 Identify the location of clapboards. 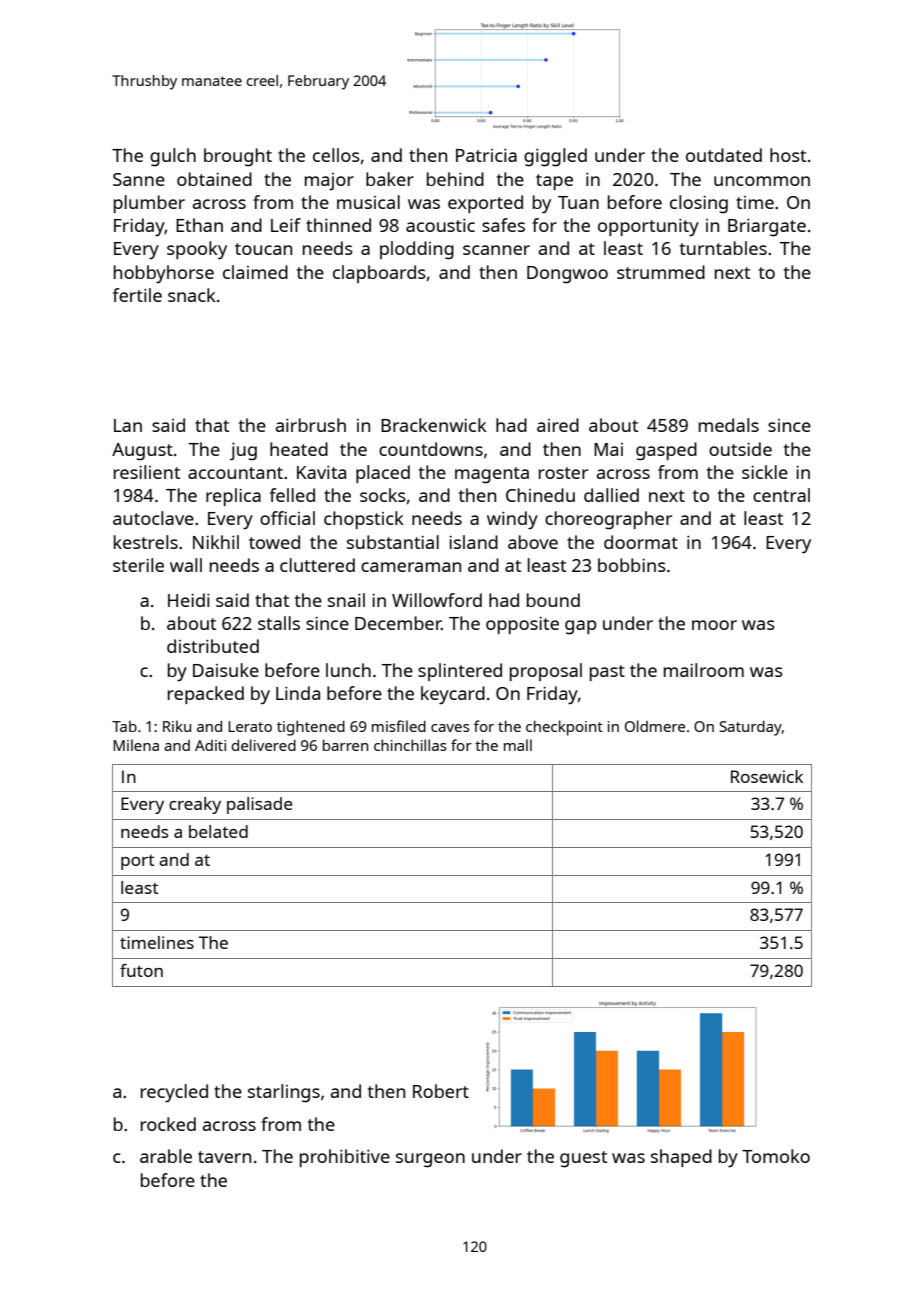
(379, 274).
